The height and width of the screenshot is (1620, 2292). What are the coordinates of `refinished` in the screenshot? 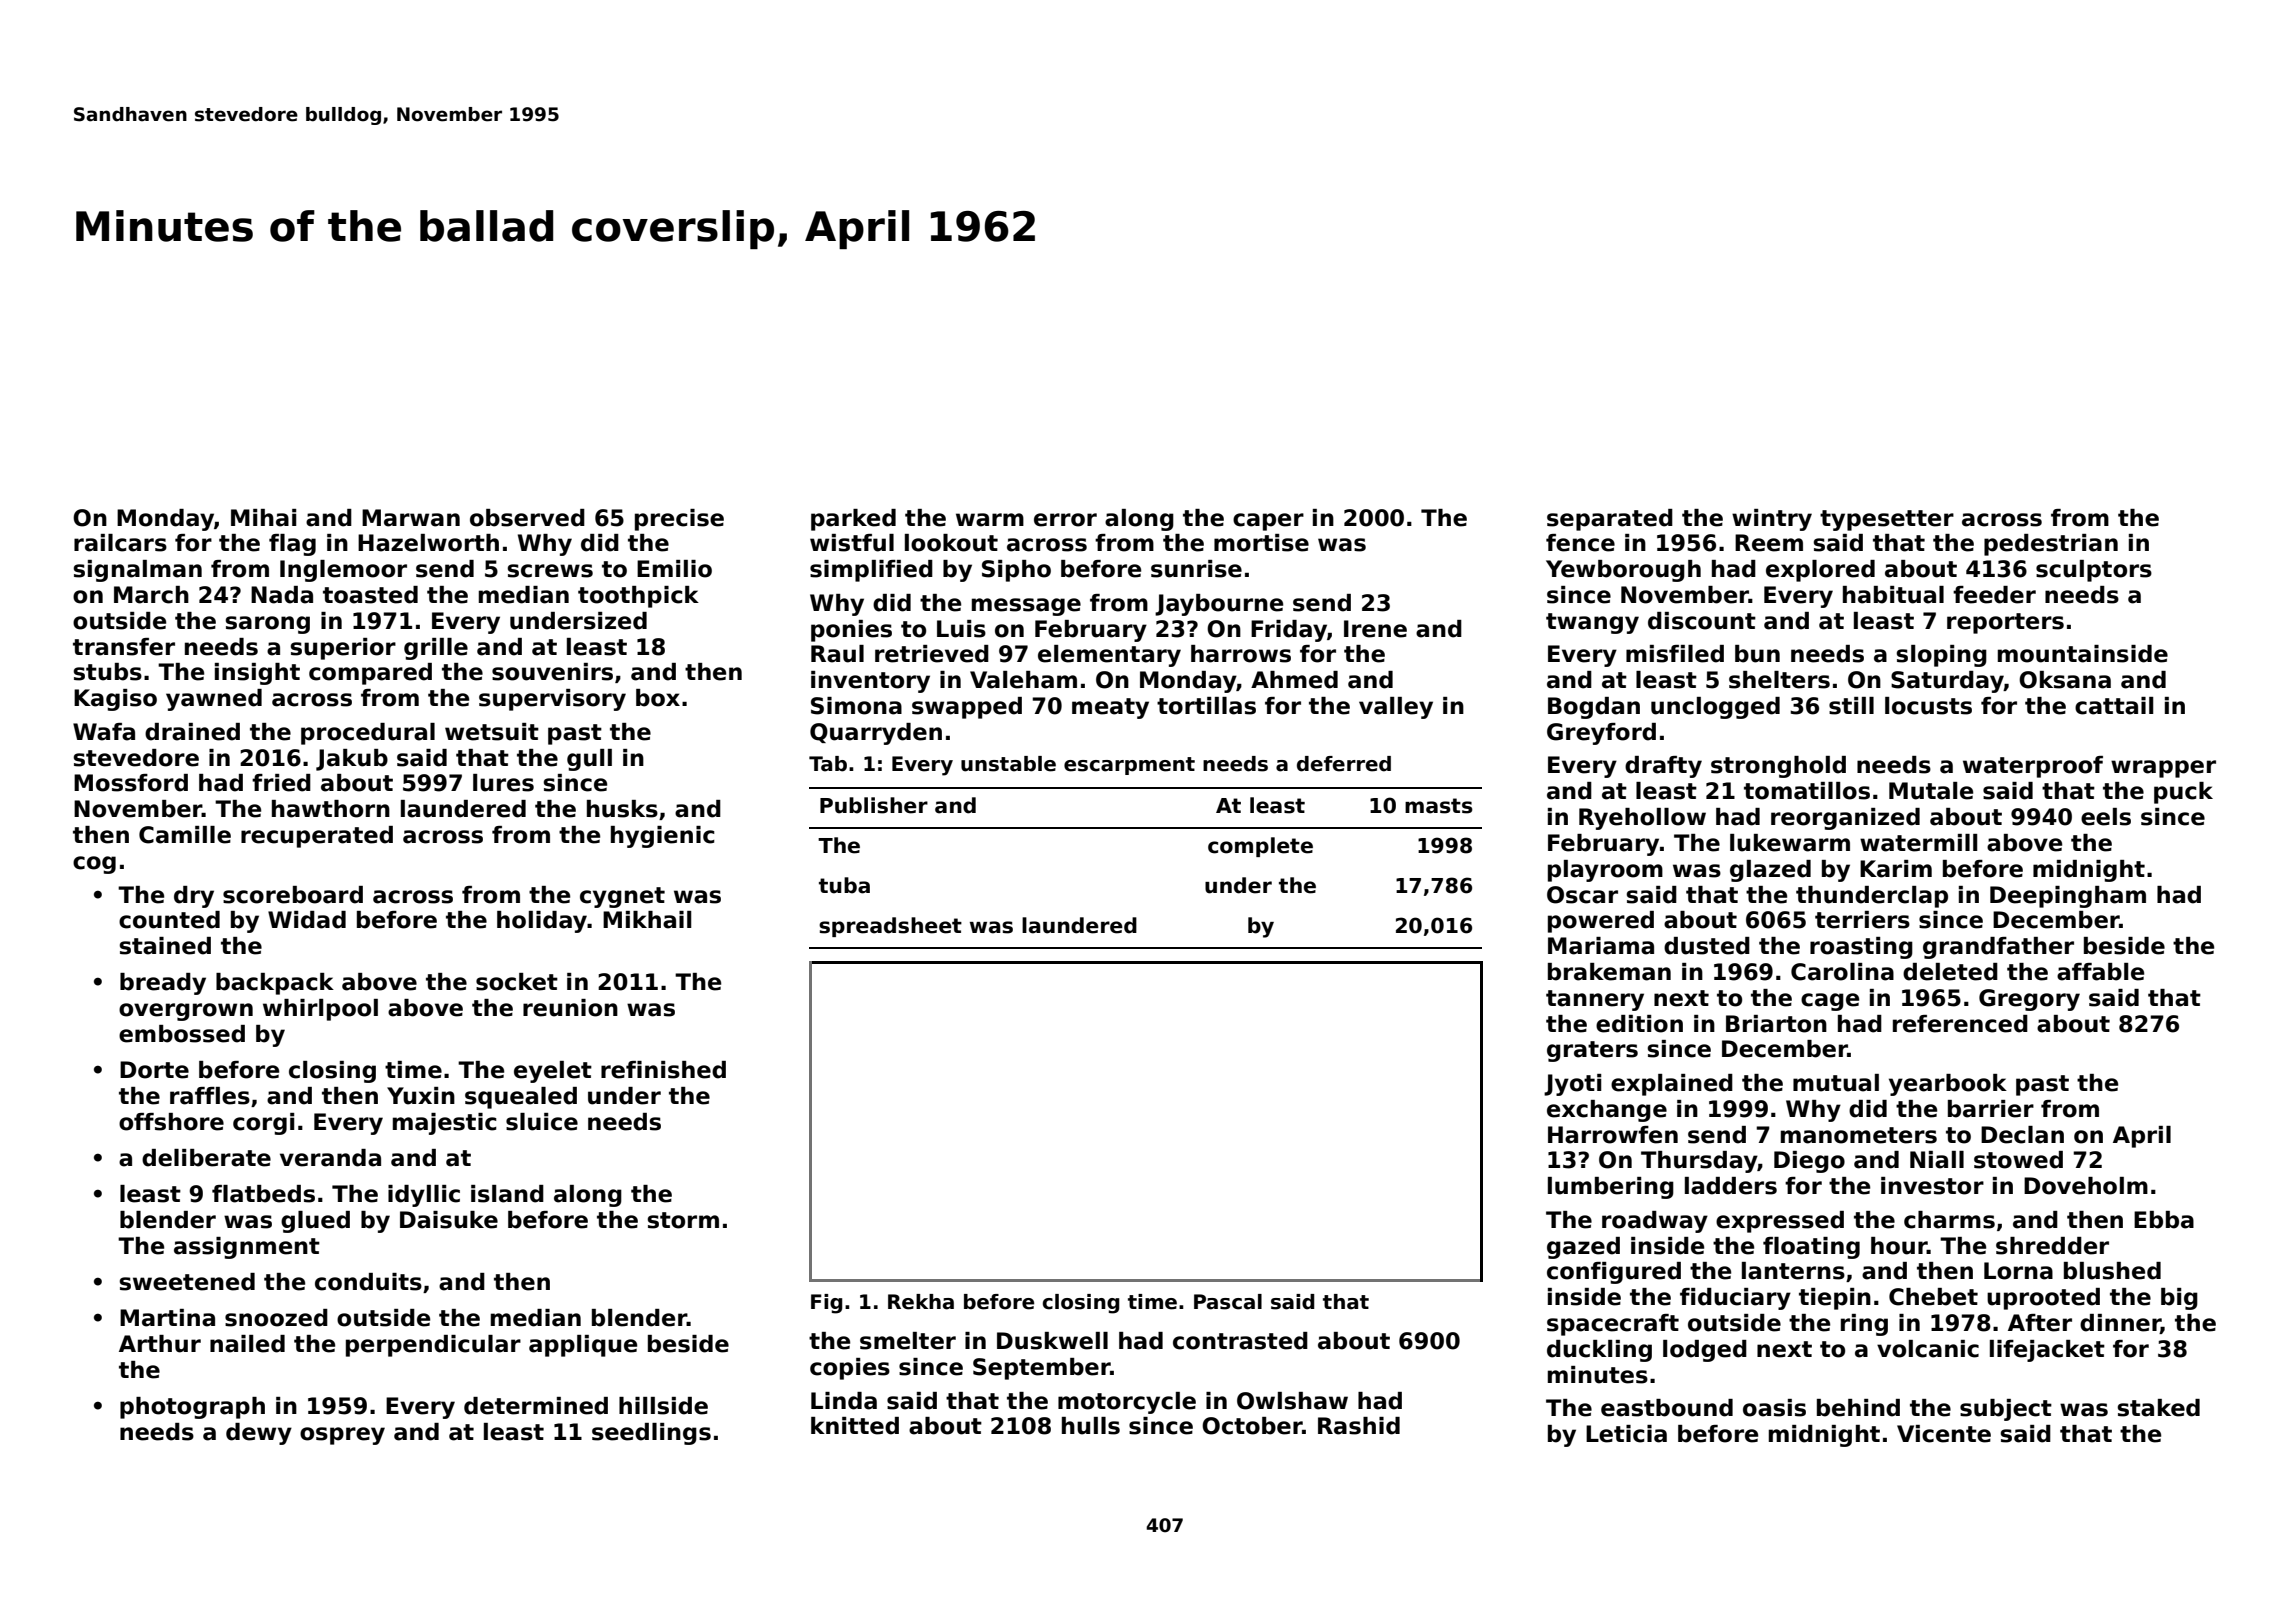 It's located at (663, 1070).
